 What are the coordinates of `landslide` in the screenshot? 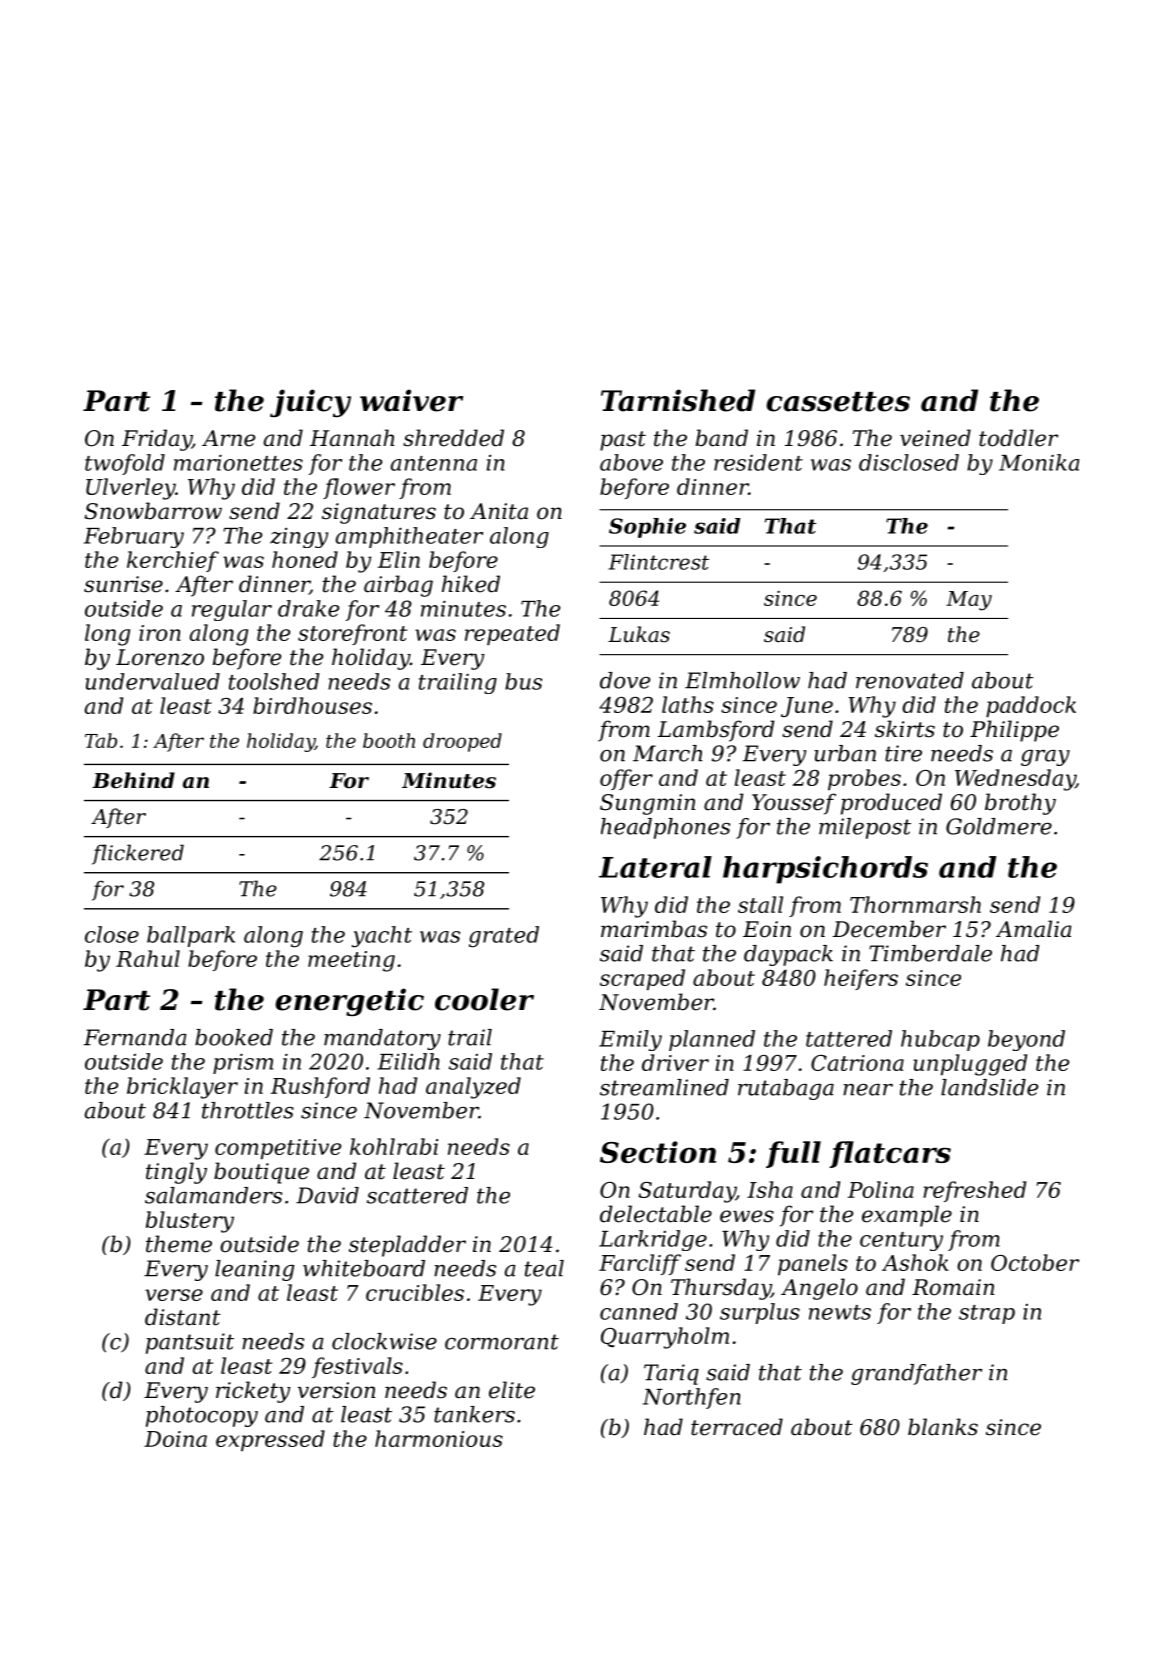 It's located at (989, 1087).
